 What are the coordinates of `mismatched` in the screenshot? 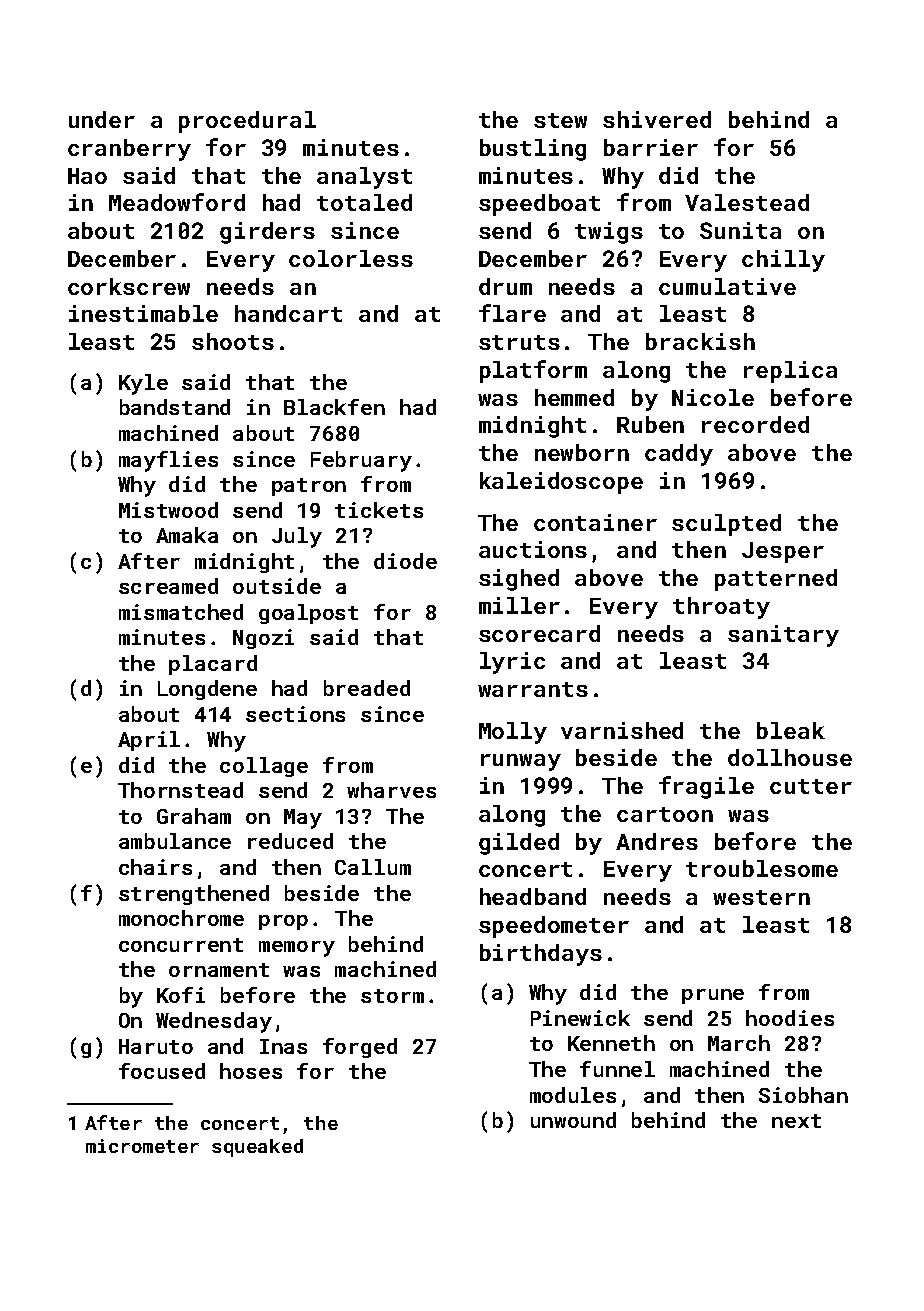 It's located at (181, 612).
